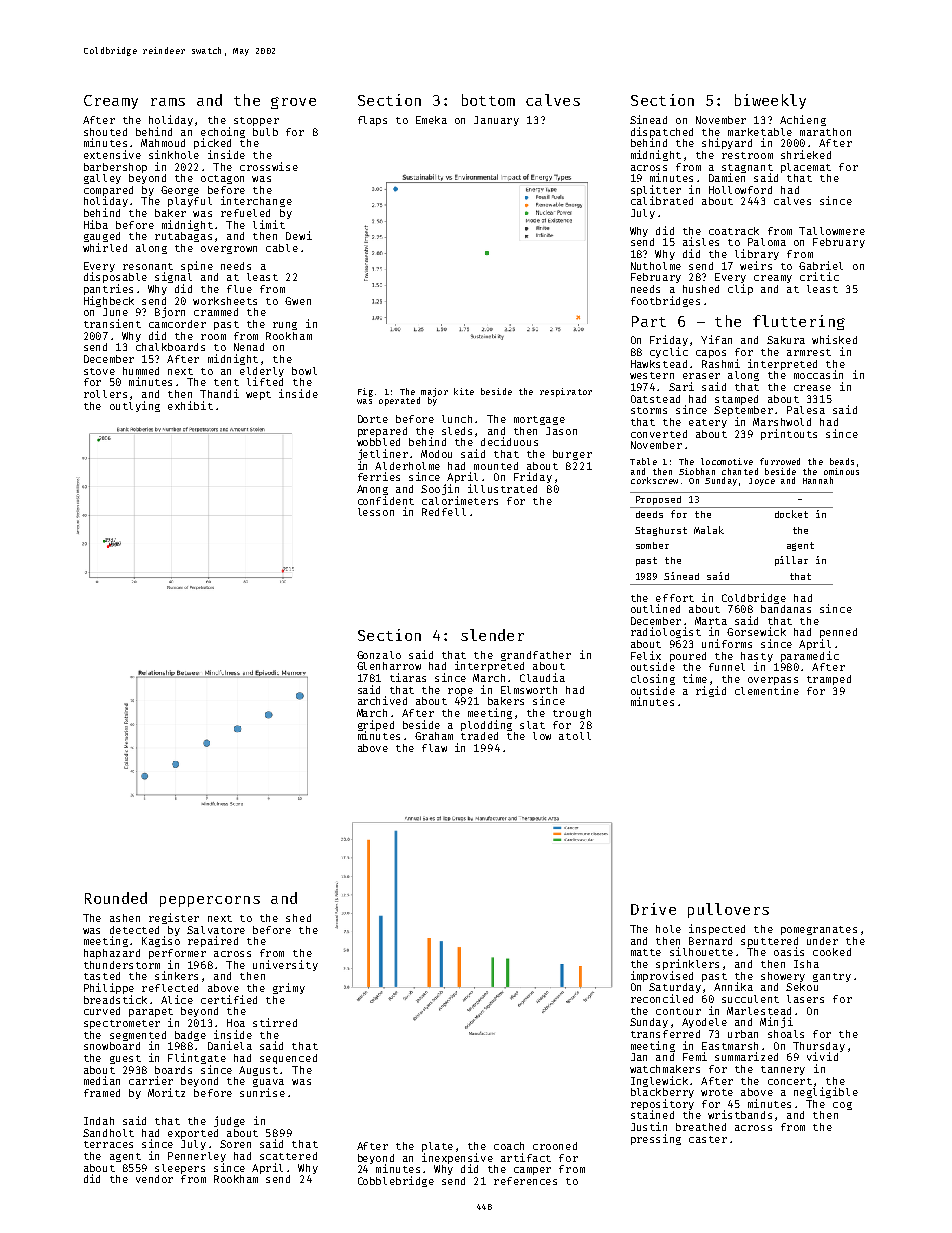 This screenshot has width=952, height=1233. I want to click on bottom, so click(488, 100).
